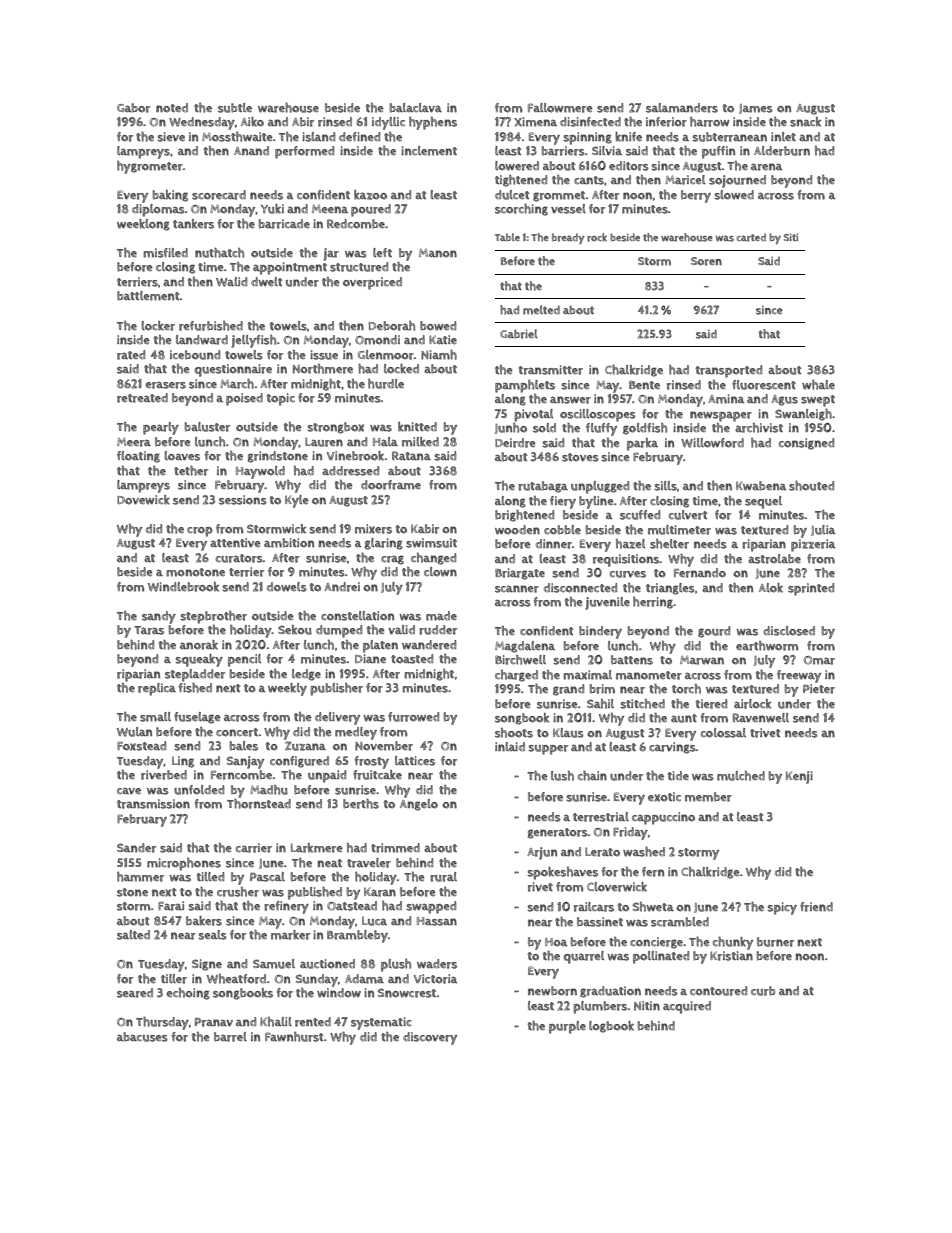 The image size is (952, 1233). What do you see at coordinates (237, 732) in the image?
I see `concert` at bounding box center [237, 732].
